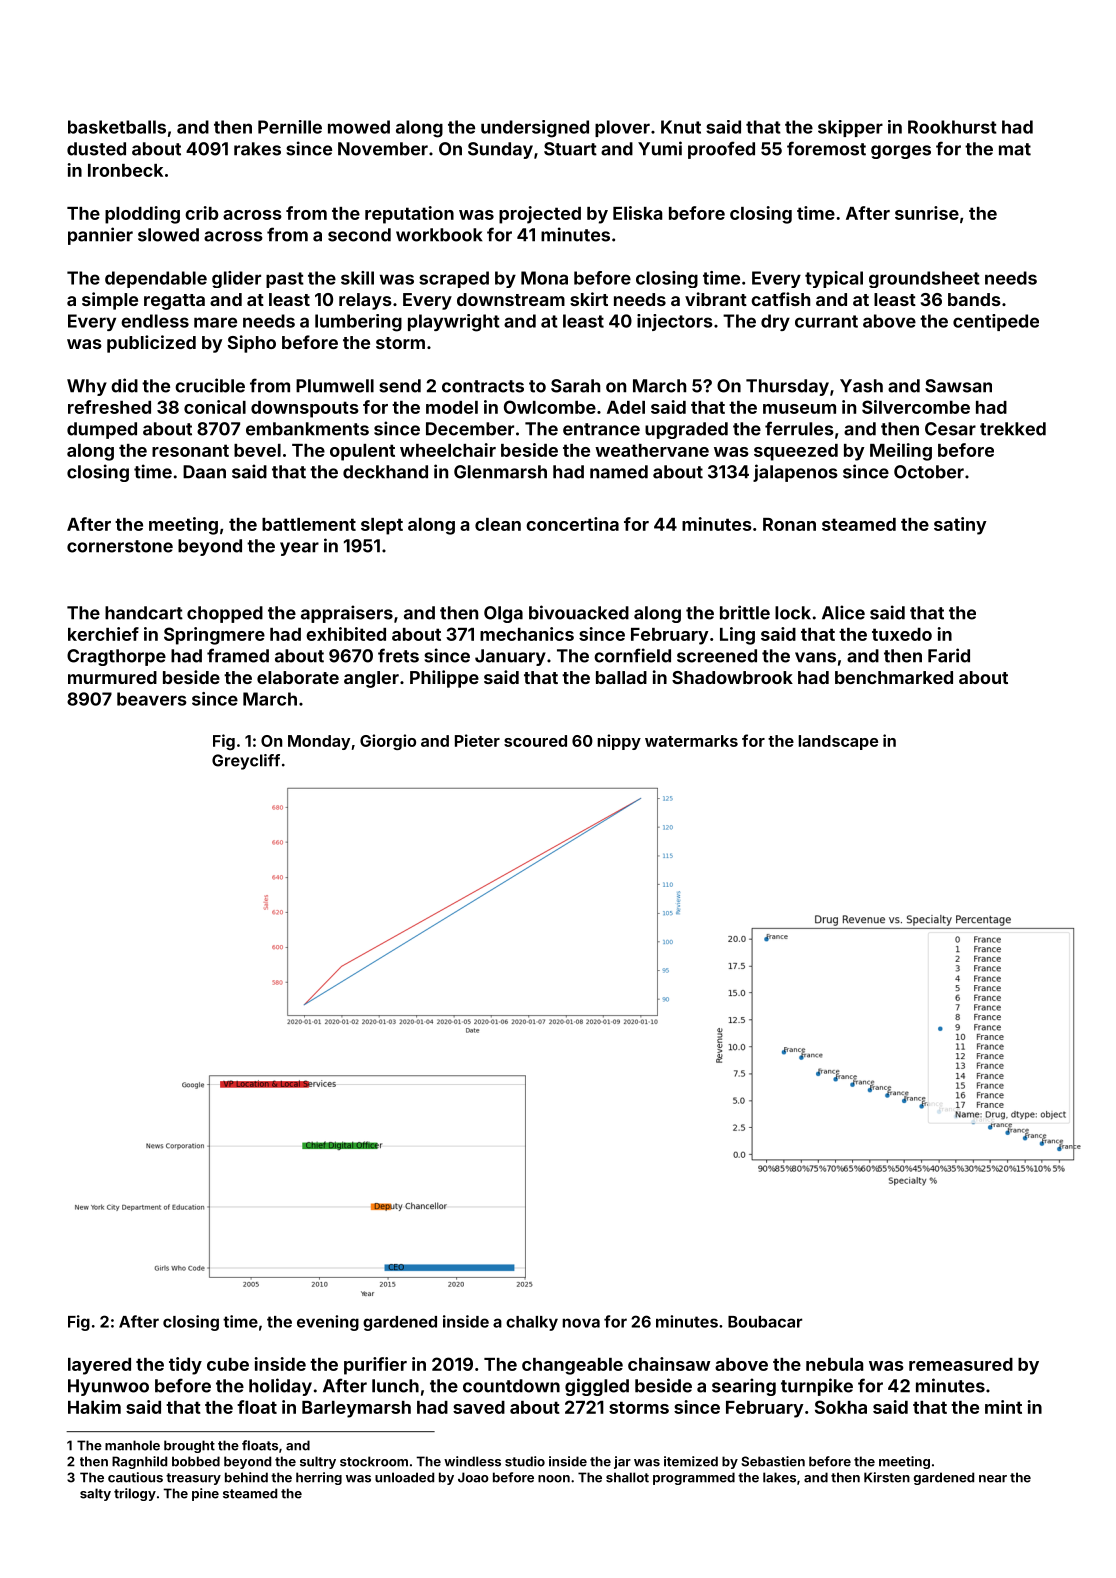 Image resolution: width=1116 pixels, height=1578 pixels. I want to click on scoured, so click(535, 741).
